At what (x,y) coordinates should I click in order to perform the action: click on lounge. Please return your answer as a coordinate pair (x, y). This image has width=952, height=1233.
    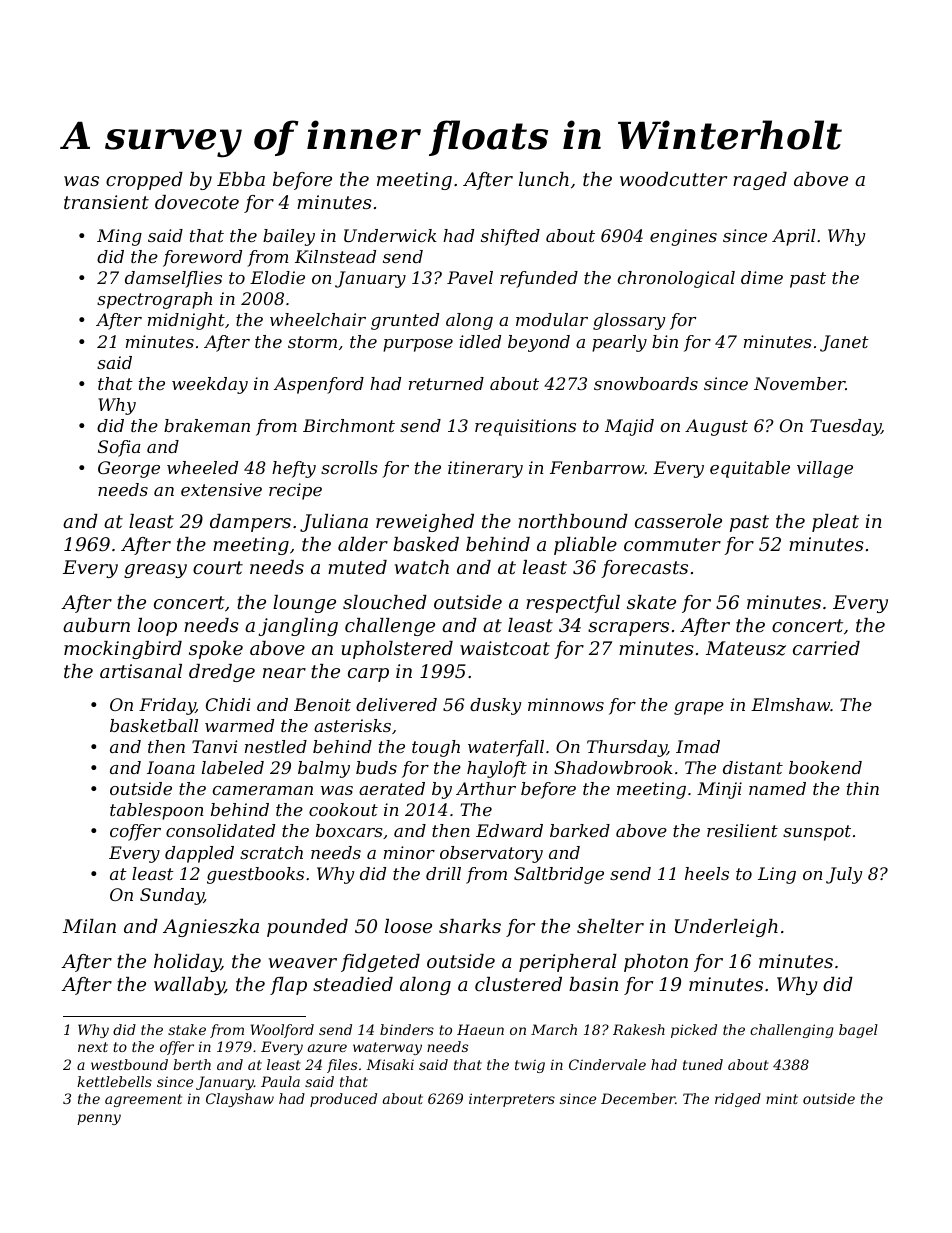
    Looking at the image, I should click on (304, 604).
